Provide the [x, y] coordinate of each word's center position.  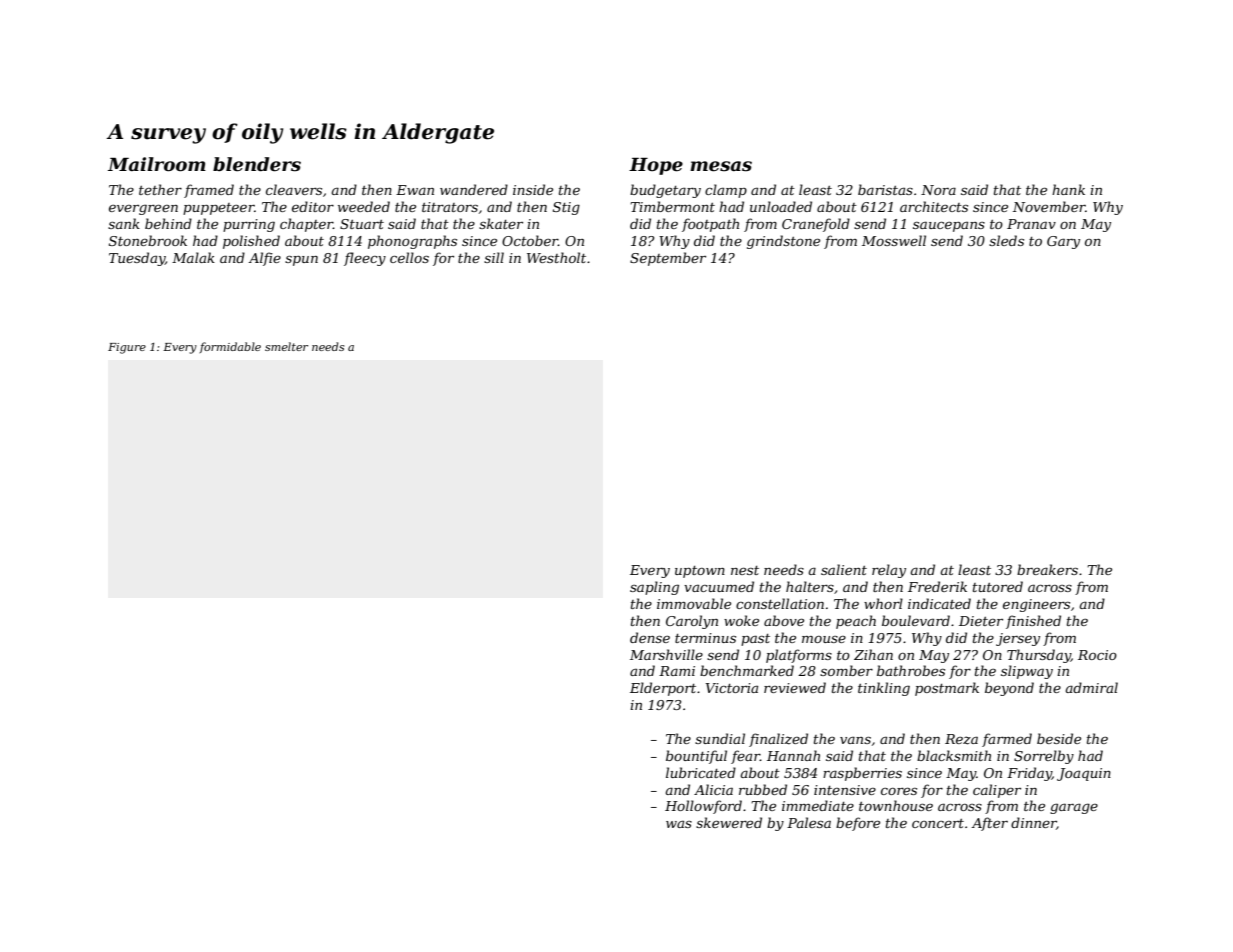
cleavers [294, 189]
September [668, 259]
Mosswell [894, 240]
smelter [286, 346]
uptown [700, 572]
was [679, 824]
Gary [1063, 242]
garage [1074, 808]
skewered [729, 822]
